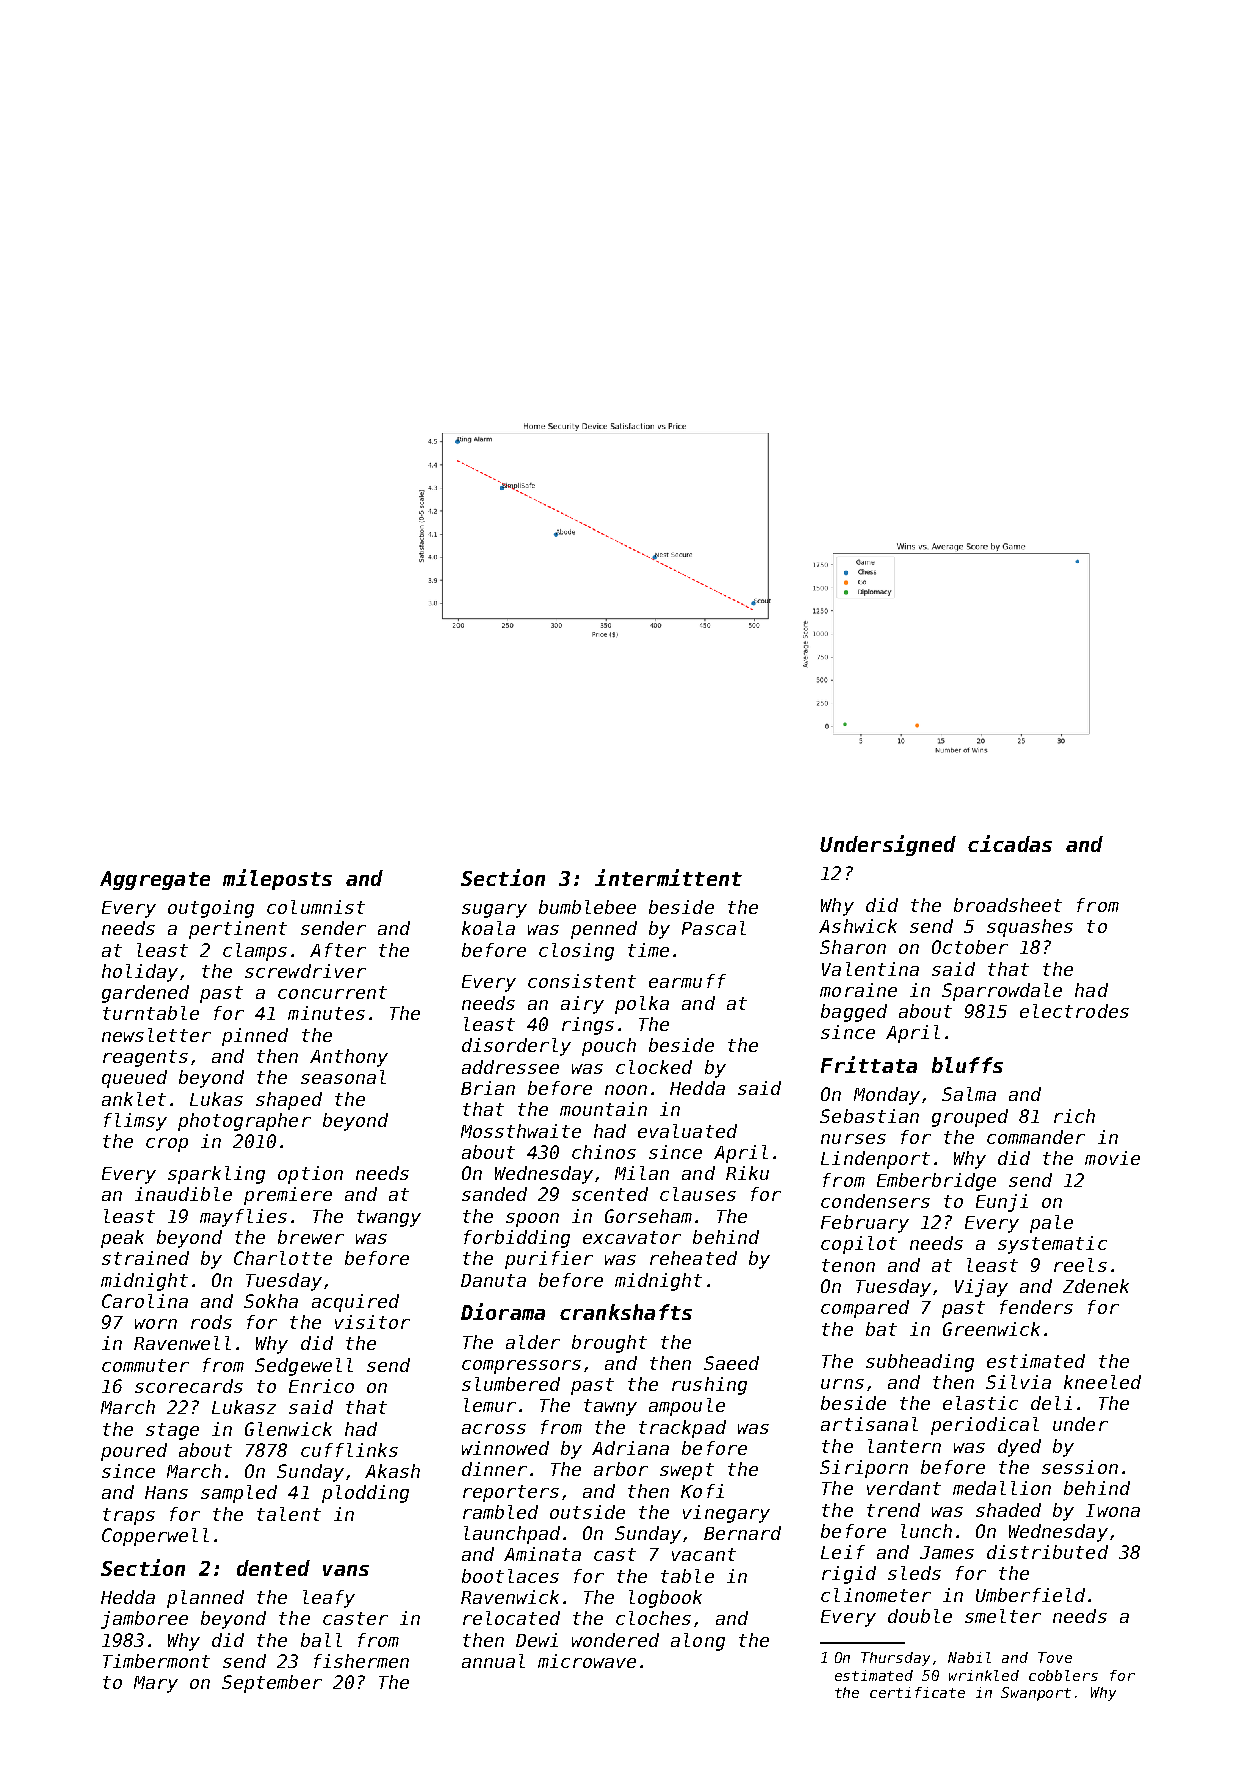 The width and height of the screenshot is (1248, 1766). What do you see at coordinates (587, 907) in the screenshot?
I see `bumblebee` at bounding box center [587, 907].
